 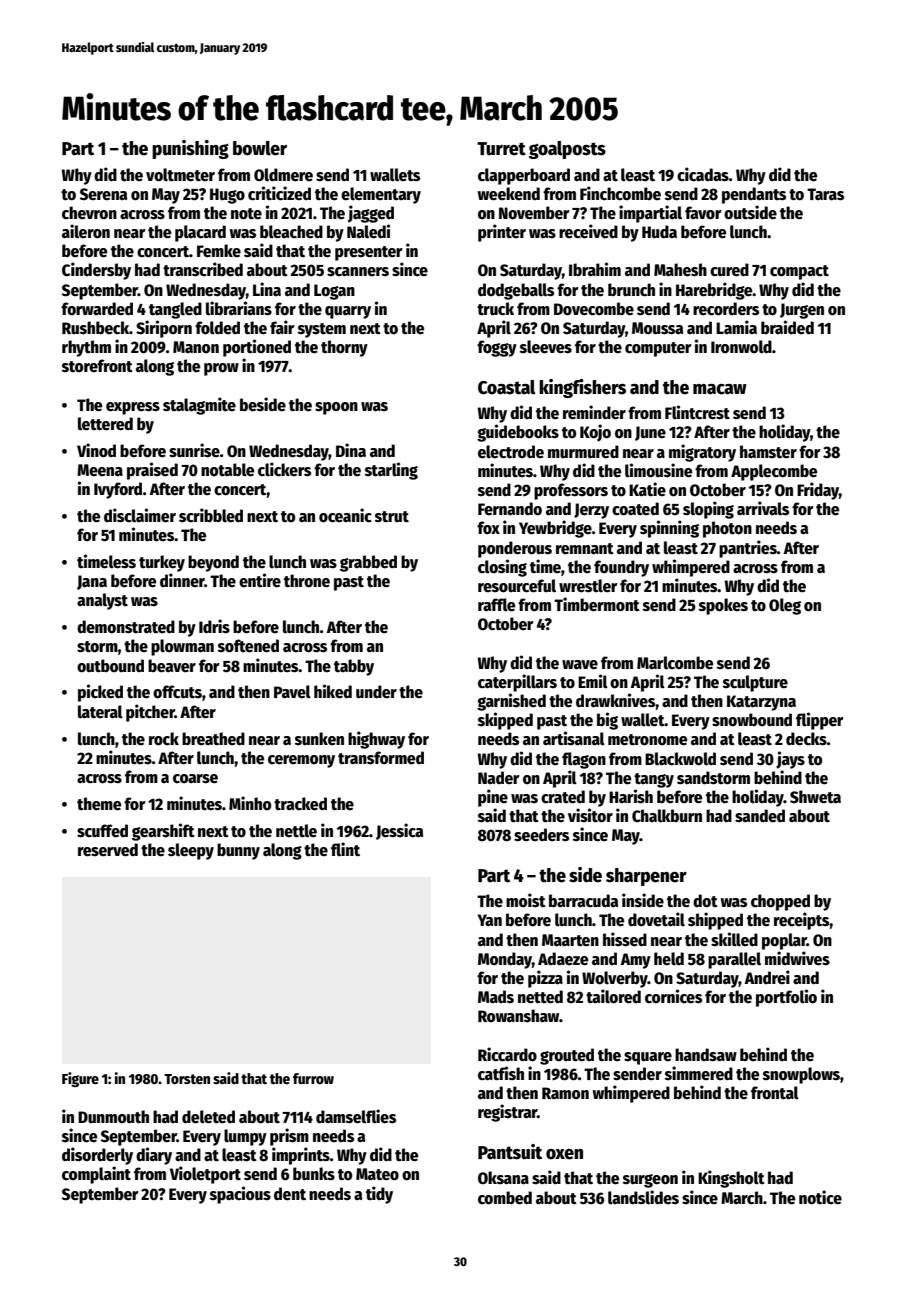 What do you see at coordinates (818, 491) in the document?
I see `Friday` at bounding box center [818, 491].
